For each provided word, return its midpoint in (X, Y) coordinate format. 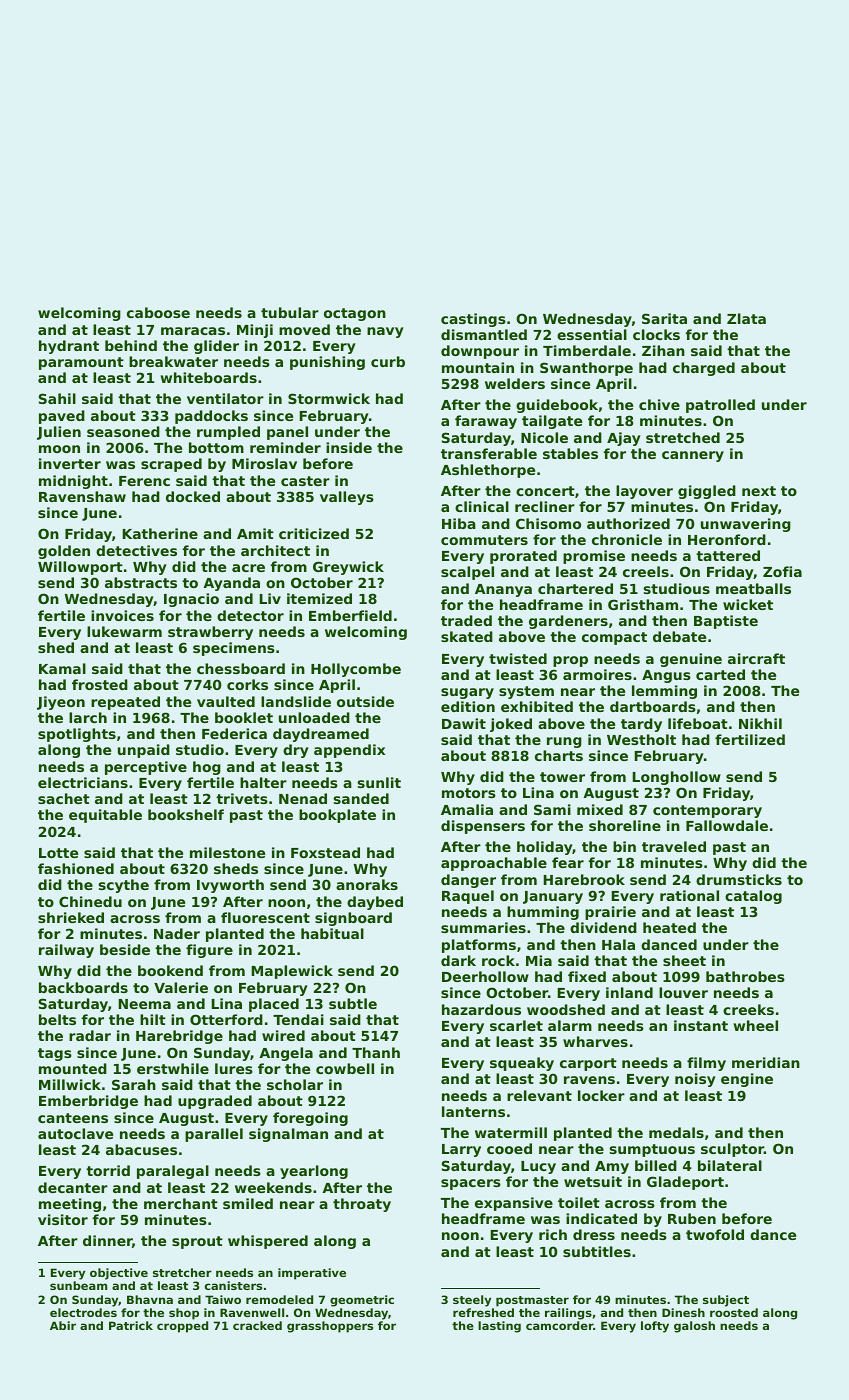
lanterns (473, 1111)
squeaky (522, 1064)
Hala (618, 944)
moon (59, 449)
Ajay (624, 439)
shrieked (71, 917)
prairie (610, 913)
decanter (73, 1187)
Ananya (503, 590)
